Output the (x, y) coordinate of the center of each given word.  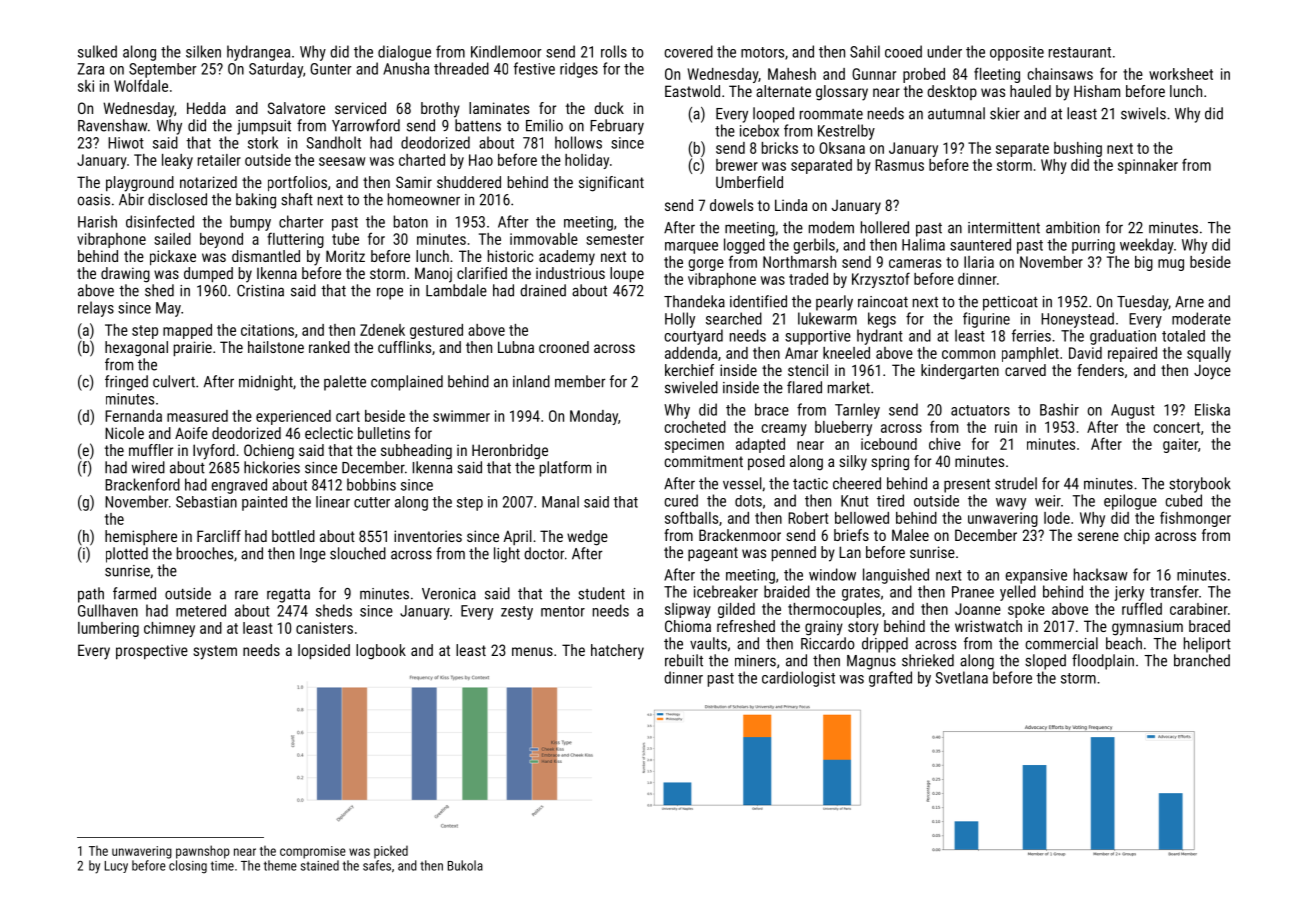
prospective (152, 651)
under (945, 51)
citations (267, 330)
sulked (97, 51)
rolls (614, 51)
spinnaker (1148, 166)
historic (510, 256)
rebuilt (684, 660)
